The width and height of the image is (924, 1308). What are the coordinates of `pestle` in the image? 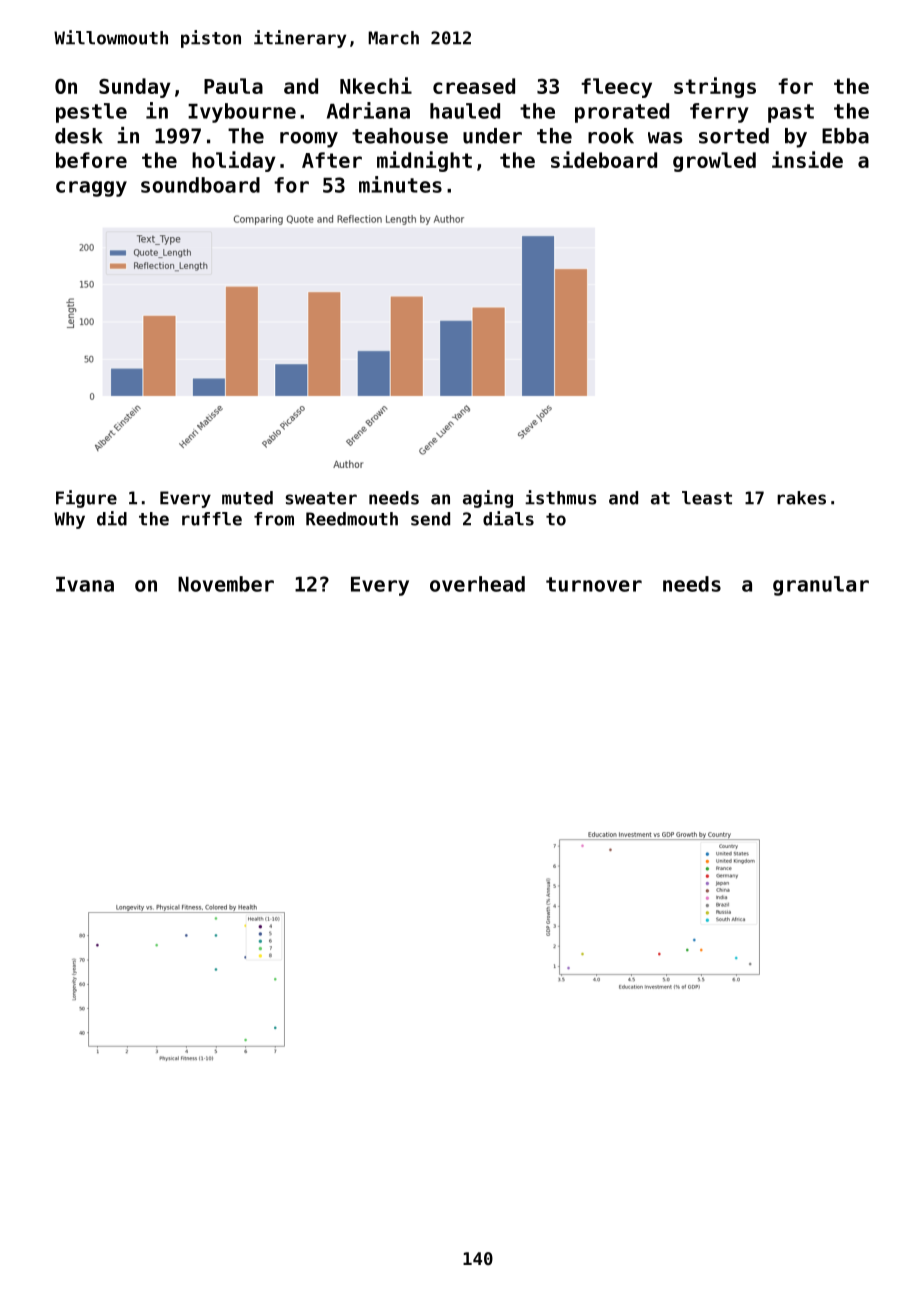 It's located at (91, 113).
